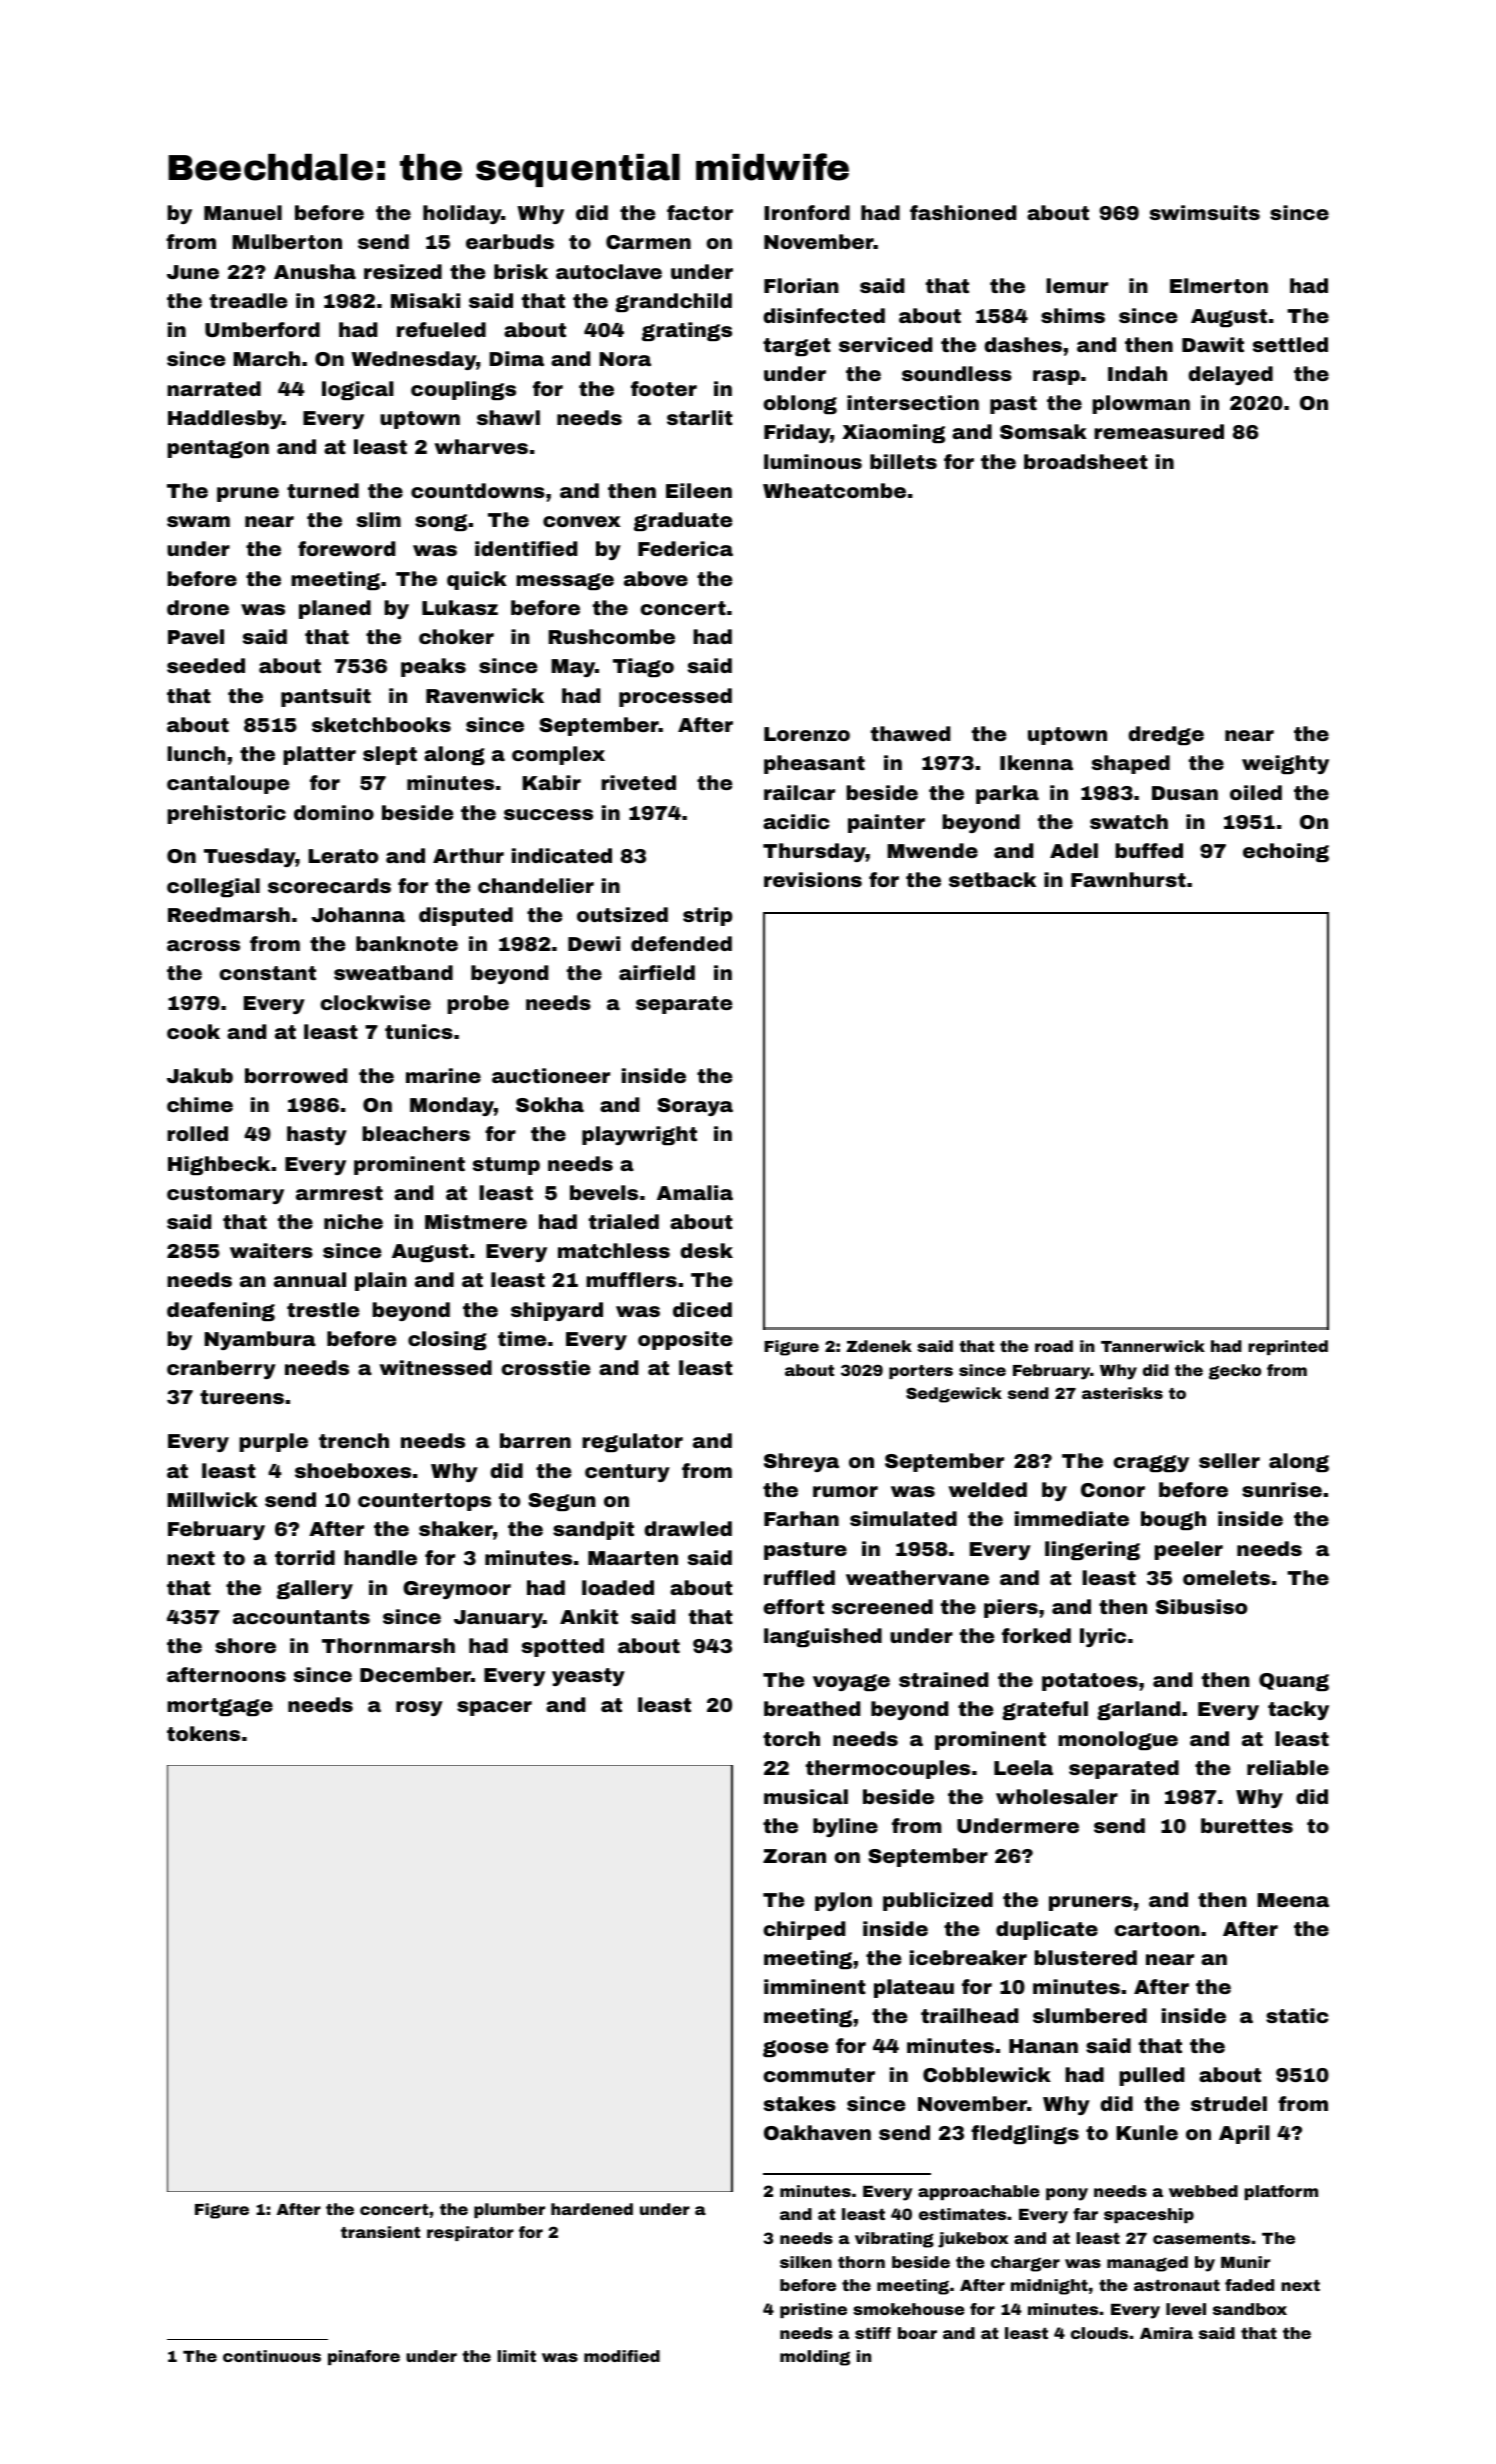 The image size is (1496, 2464). Describe the element at coordinates (380, 2232) in the screenshot. I see `transient` at that location.
